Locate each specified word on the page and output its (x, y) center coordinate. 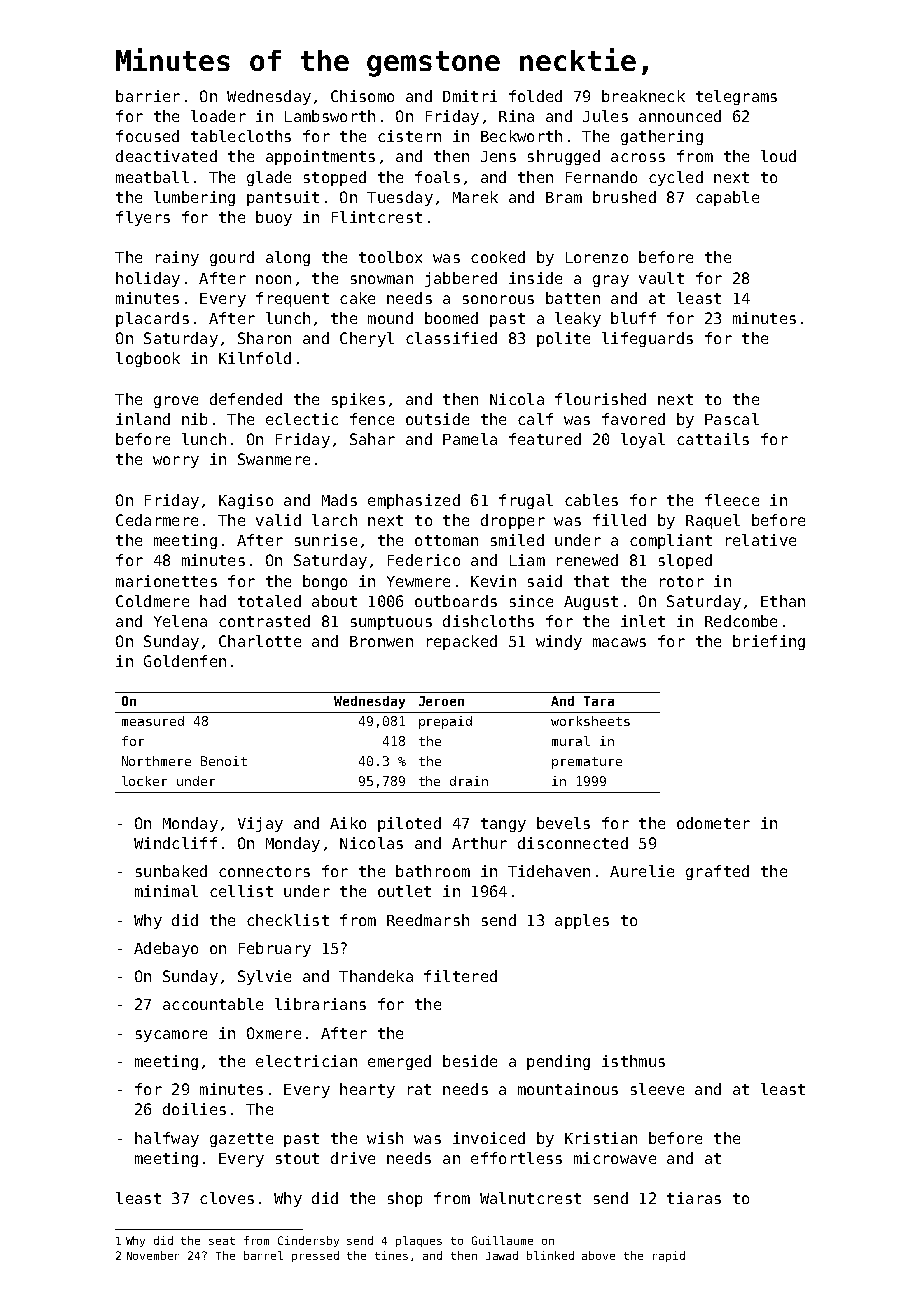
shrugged (564, 157)
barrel (263, 1255)
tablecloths (241, 136)
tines (391, 1255)
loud (778, 156)
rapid (669, 1256)
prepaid (445, 722)
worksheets (590, 721)
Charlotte (260, 641)
